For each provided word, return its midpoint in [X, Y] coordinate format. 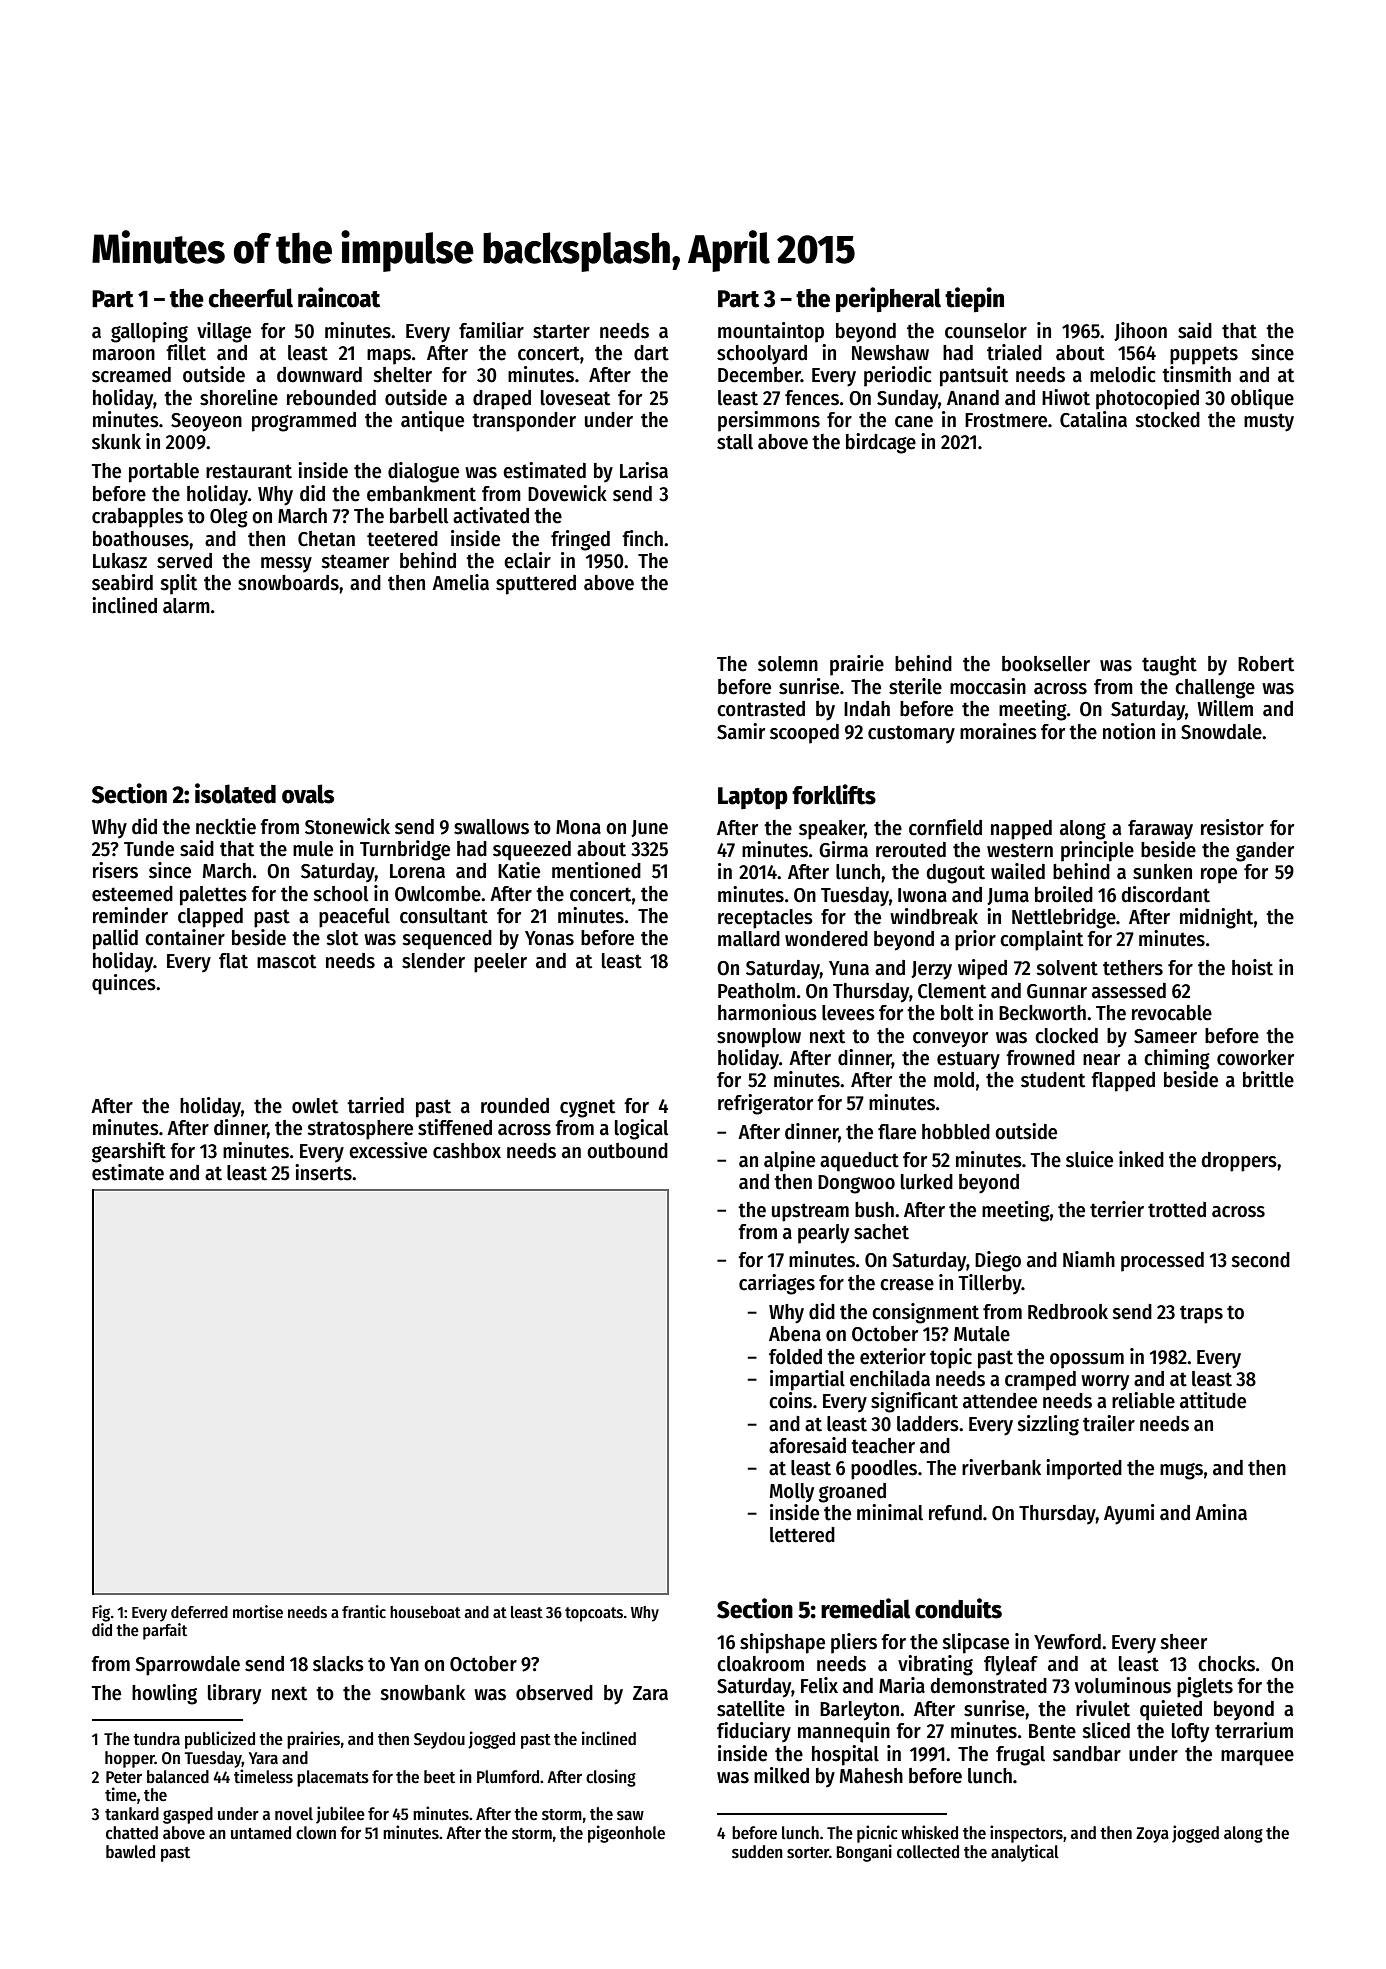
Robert [1266, 664]
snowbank [422, 1693]
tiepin [974, 300]
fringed [580, 540]
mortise [258, 1612]
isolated [235, 793]
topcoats [594, 1614]
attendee [1000, 1401]
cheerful [251, 298]
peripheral [888, 300]
